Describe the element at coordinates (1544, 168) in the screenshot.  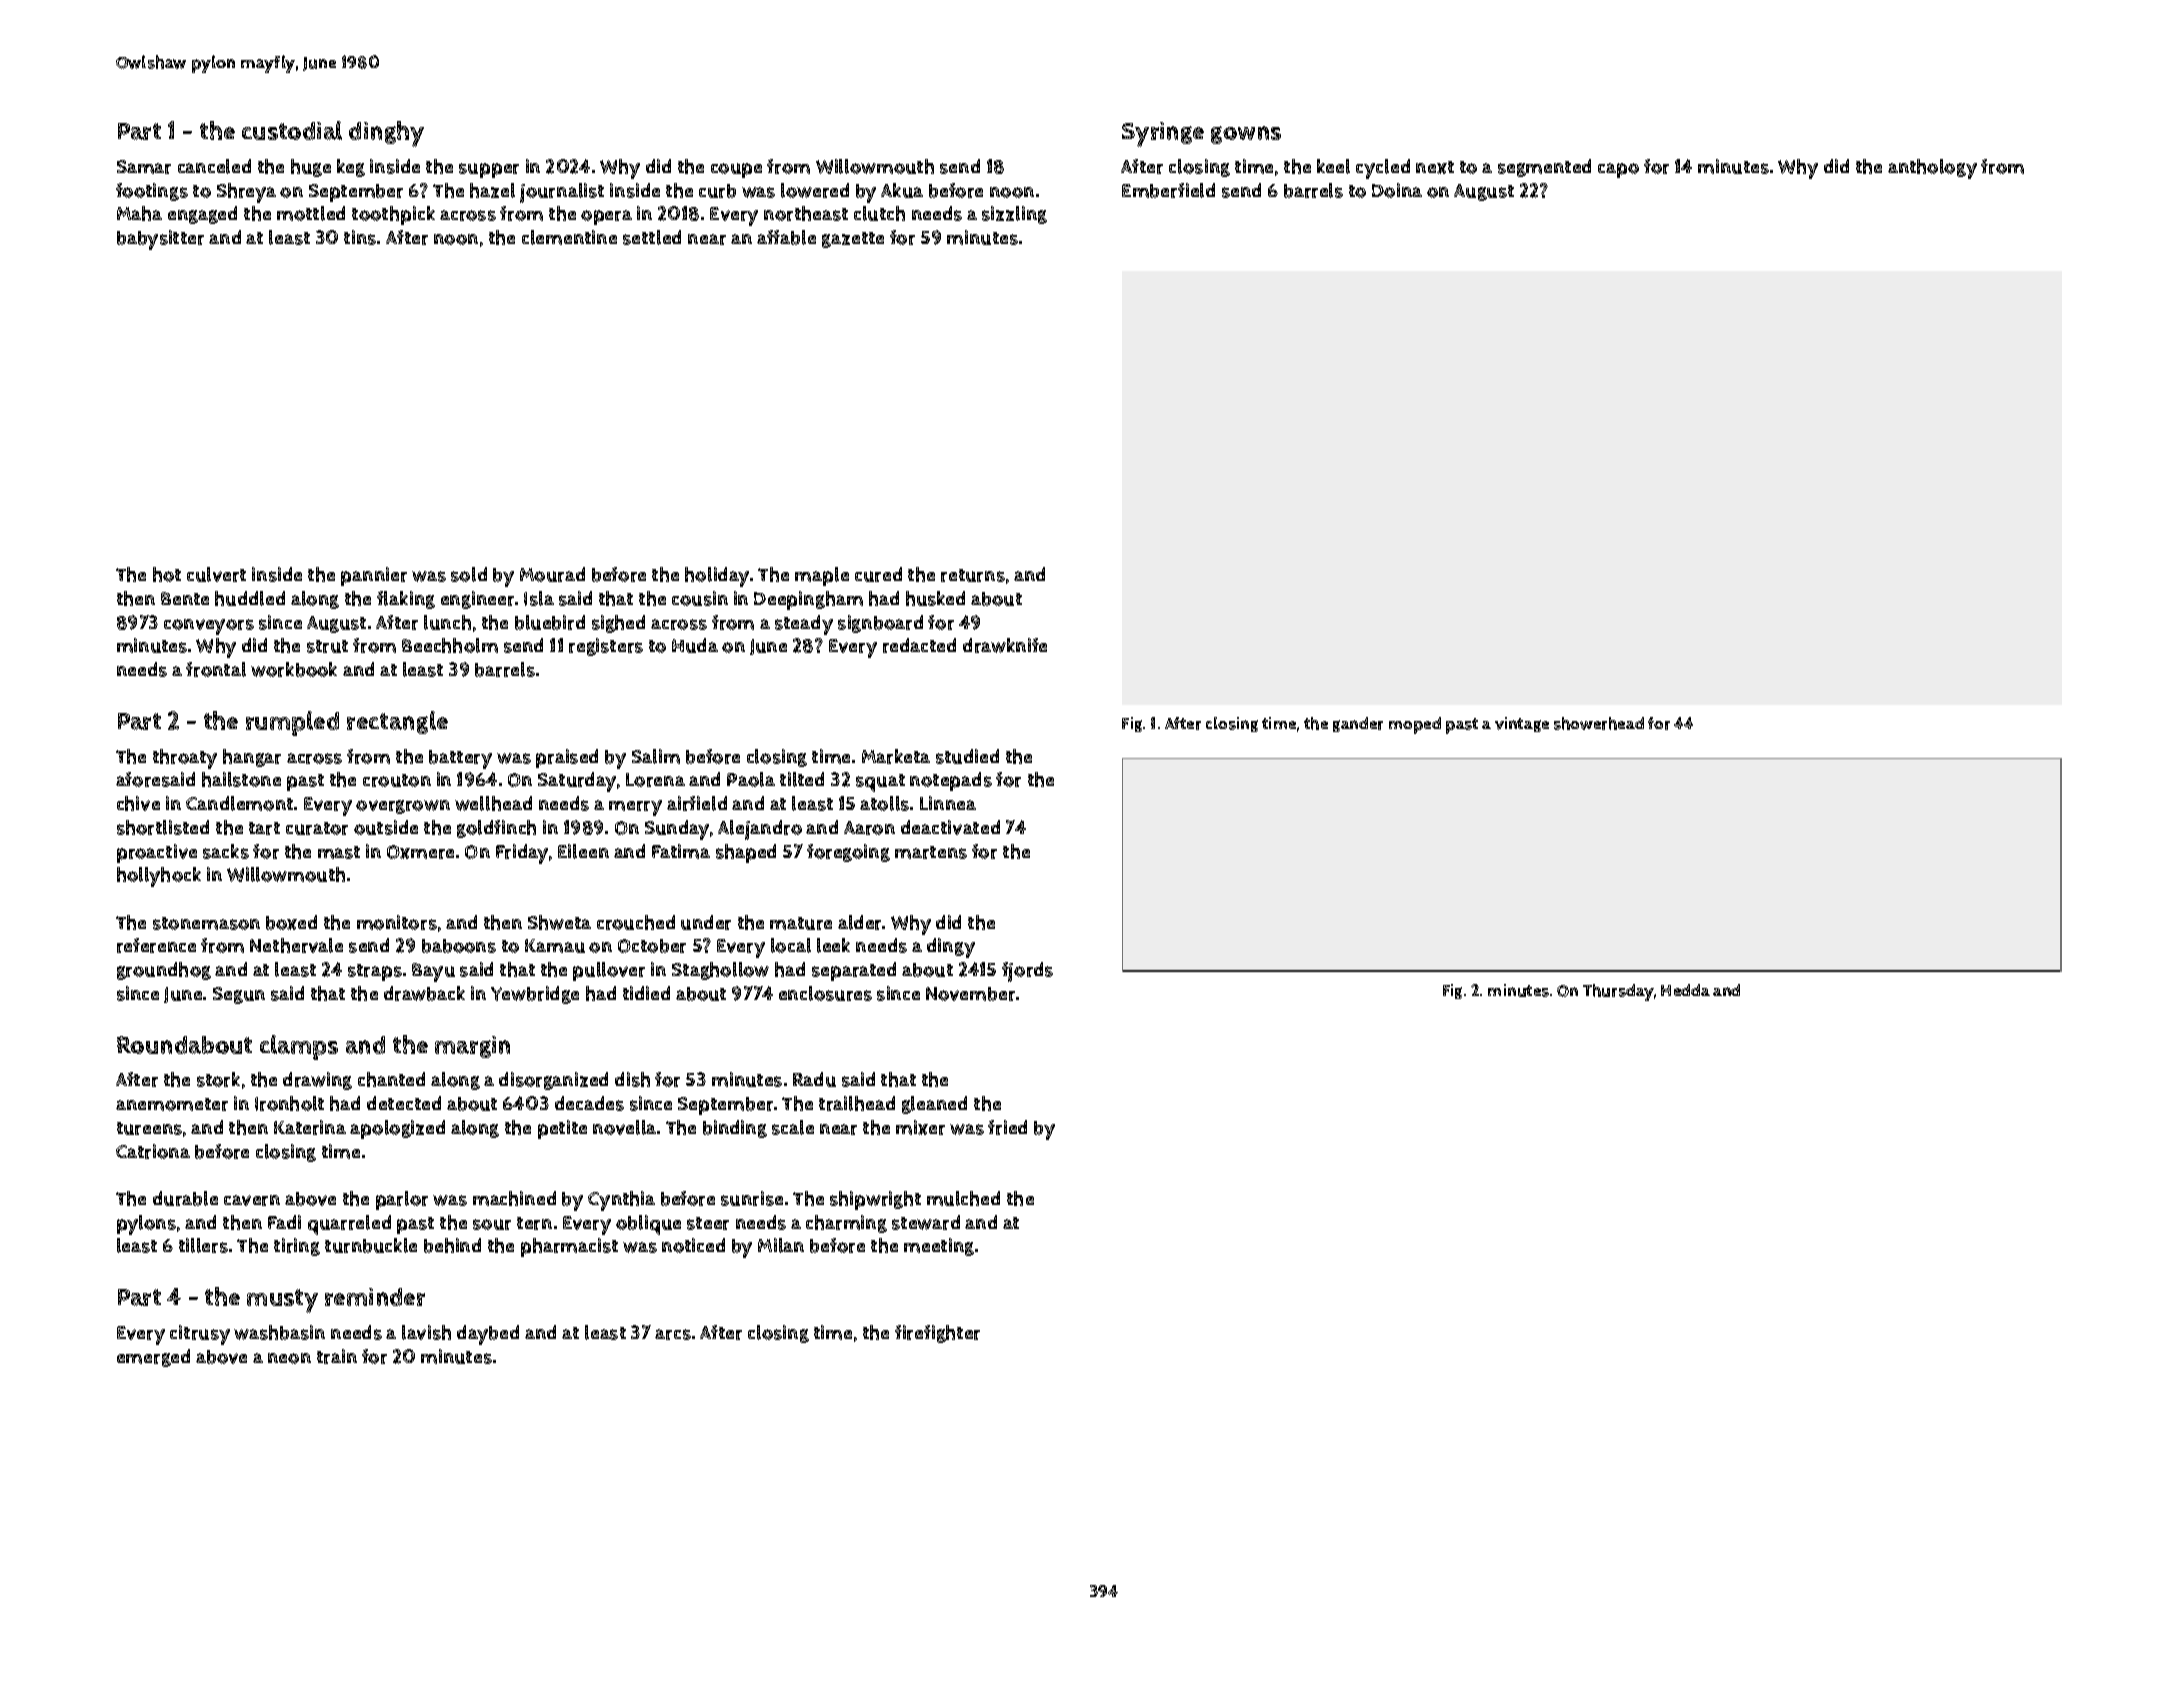
I see `segmented` at that location.
